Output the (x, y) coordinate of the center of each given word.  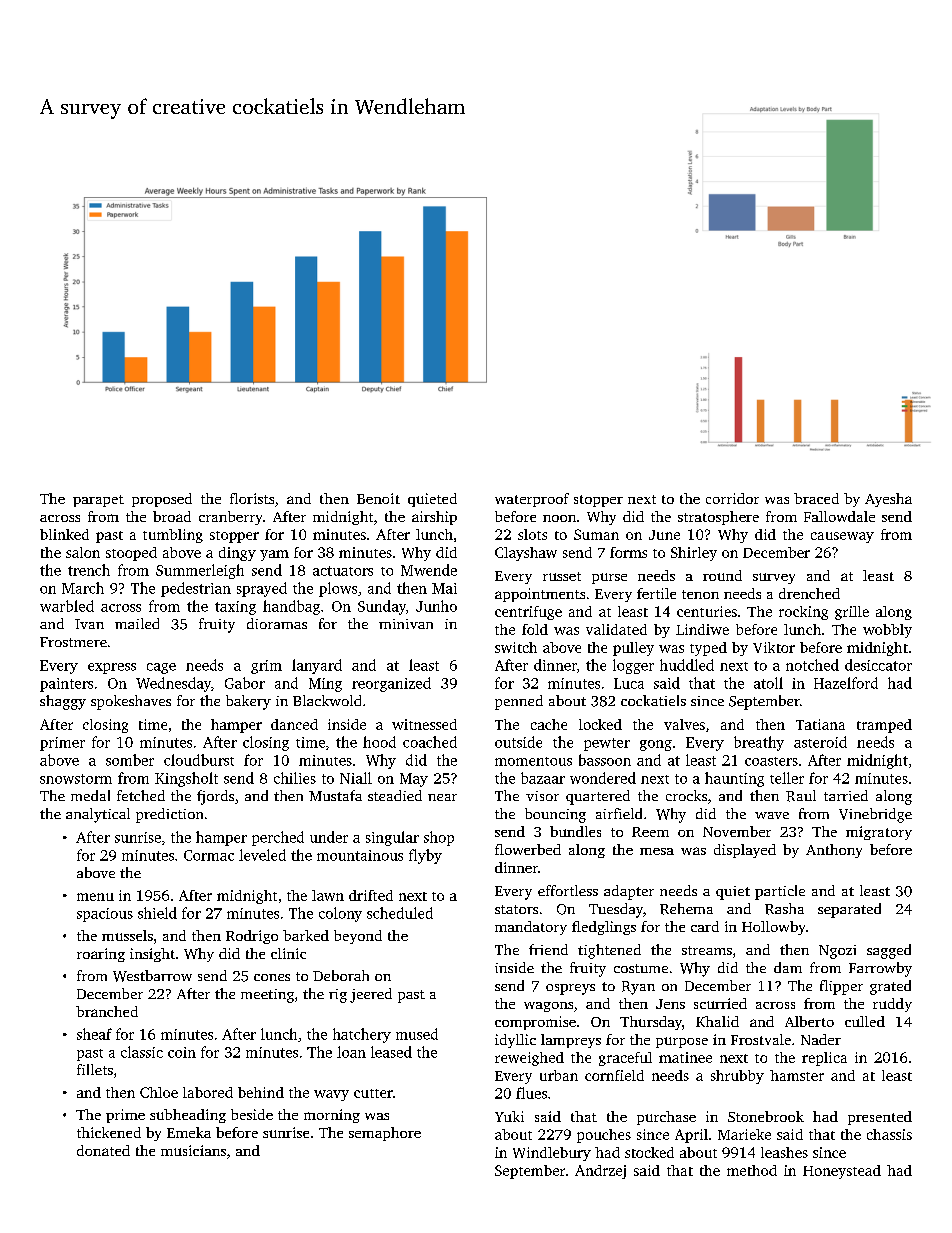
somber (130, 760)
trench (89, 570)
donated (103, 1150)
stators (516, 909)
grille (852, 613)
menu (95, 897)
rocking (803, 613)
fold (535, 629)
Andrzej (600, 1172)
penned (519, 702)
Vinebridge (875, 815)
